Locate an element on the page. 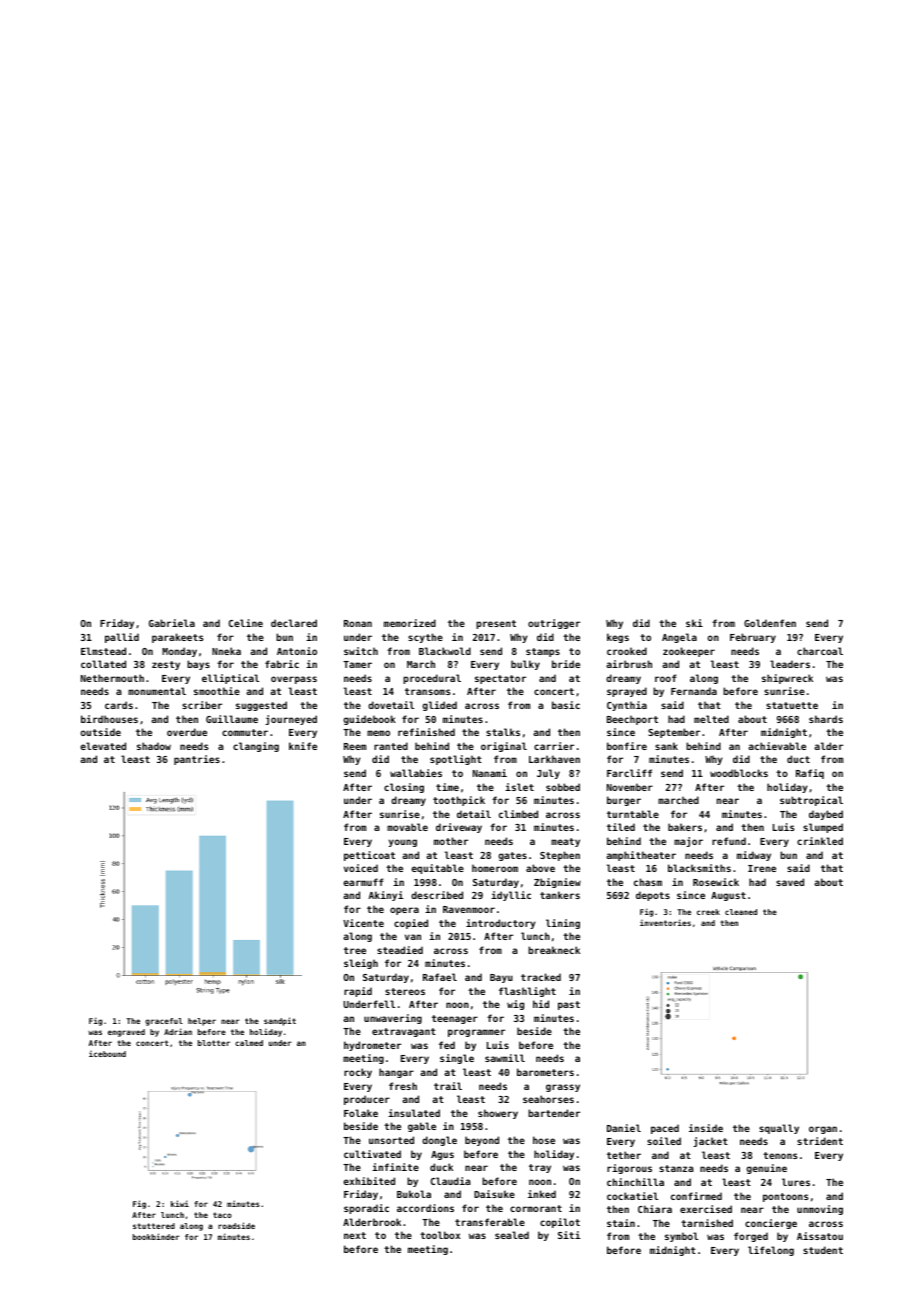 This image has height=1308, width=924. hangar is located at coordinates (396, 1073).
